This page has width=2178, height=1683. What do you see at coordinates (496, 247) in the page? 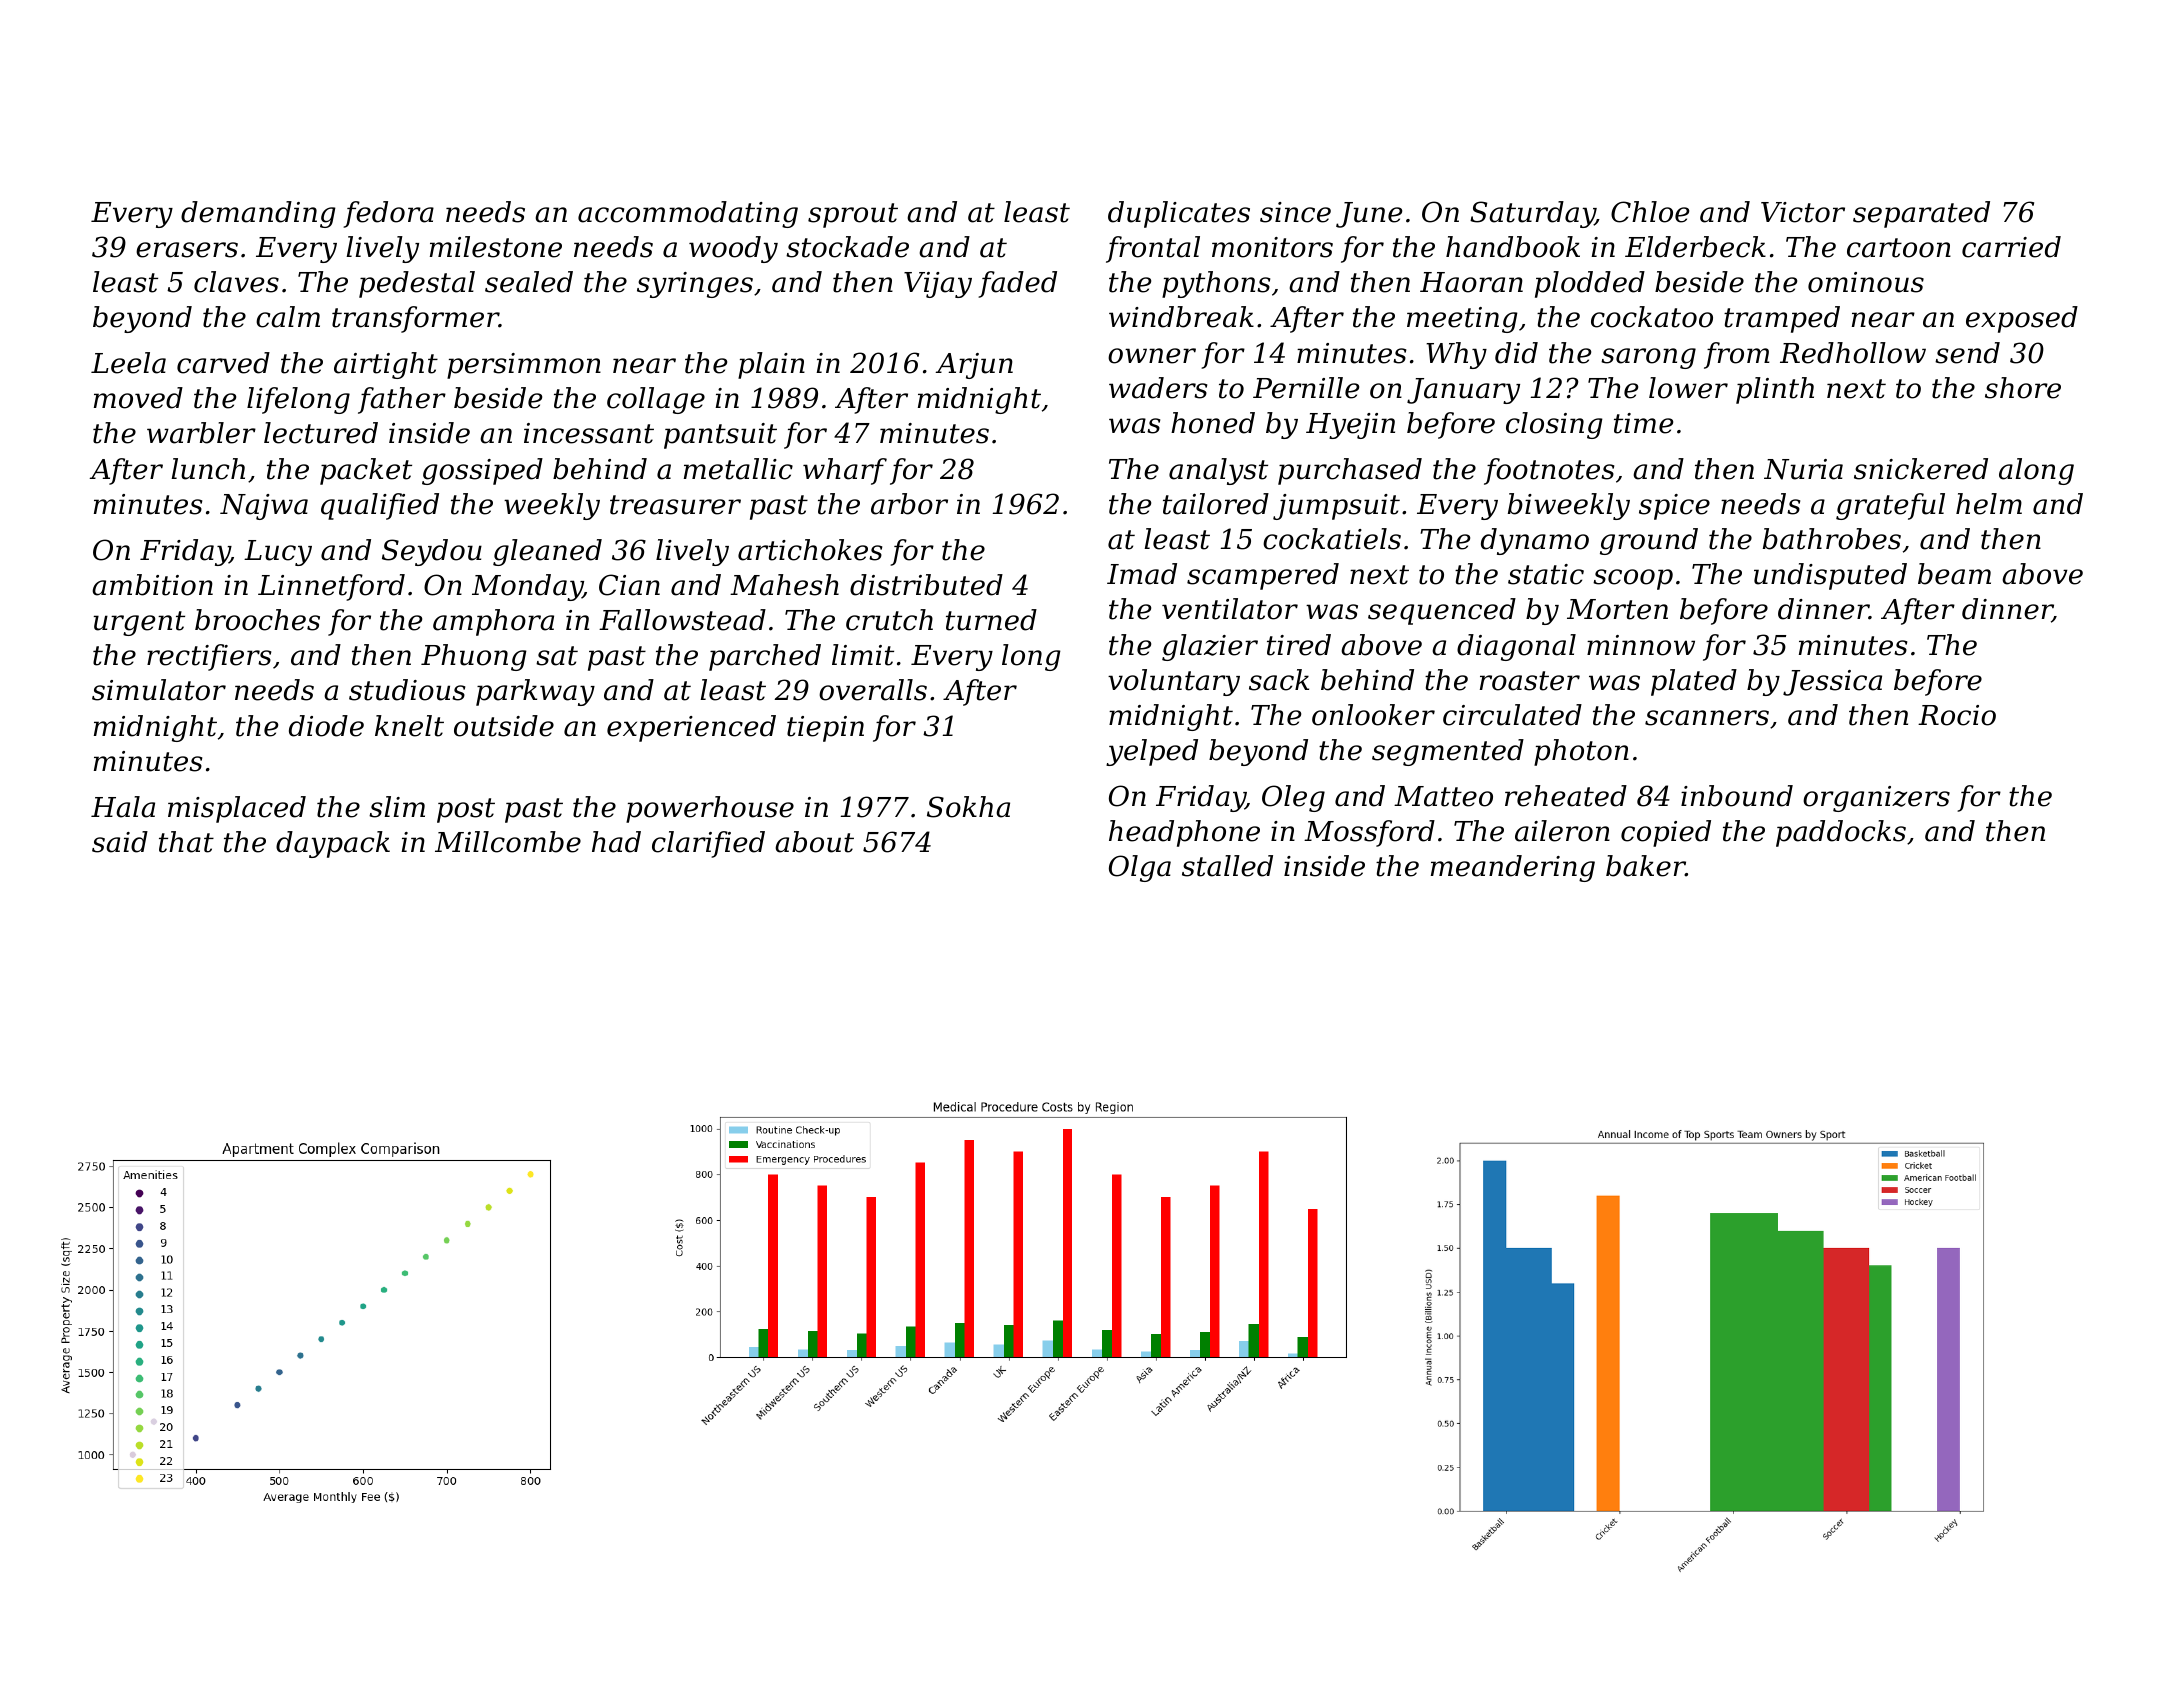
I see `milestone` at bounding box center [496, 247].
